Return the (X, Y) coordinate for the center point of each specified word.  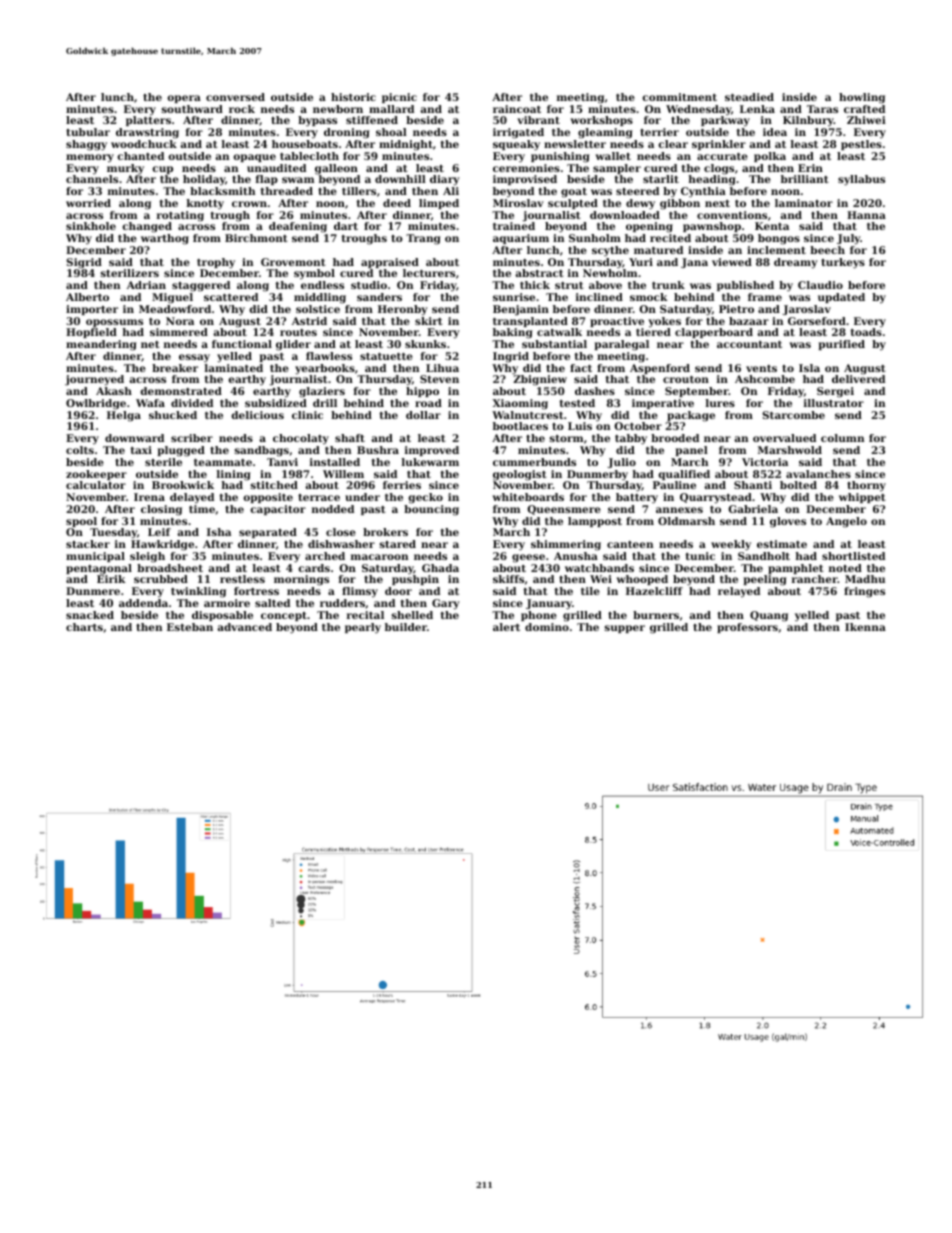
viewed (732, 262)
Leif (159, 532)
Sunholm (595, 238)
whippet (862, 498)
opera (184, 99)
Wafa (150, 403)
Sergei (835, 392)
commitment (679, 97)
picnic (399, 98)
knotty (205, 204)
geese (528, 558)
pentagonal (99, 569)
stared (398, 544)
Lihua (442, 368)
